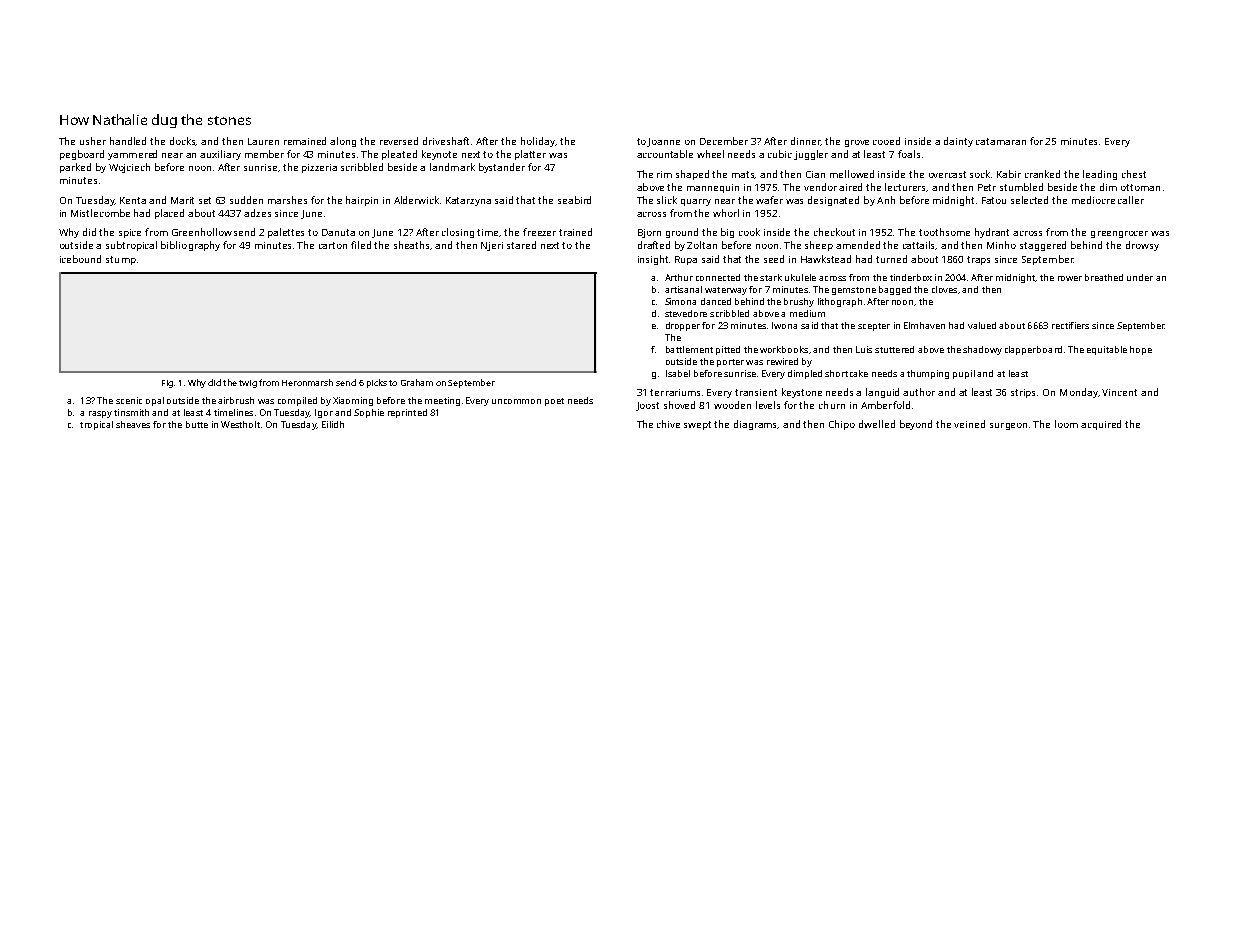 Image resolution: width=1233 pixels, height=952 pixels. Describe the element at coordinates (1101, 425) in the screenshot. I see `acquired` at that location.
